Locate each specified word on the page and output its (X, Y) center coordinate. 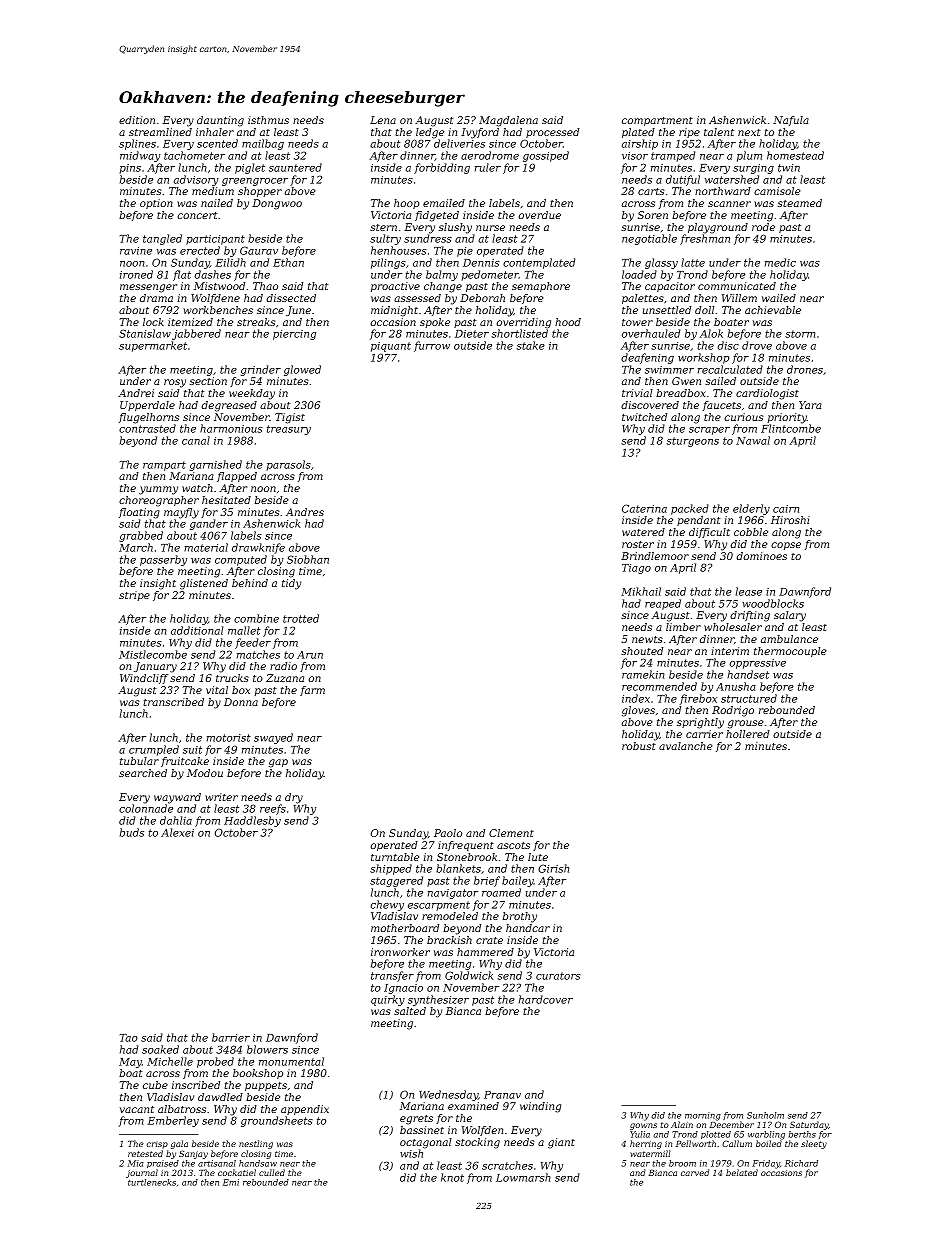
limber (683, 627)
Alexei (177, 832)
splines (137, 144)
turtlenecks (152, 1182)
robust (639, 746)
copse (786, 546)
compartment (657, 121)
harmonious (231, 428)
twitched (644, 417)
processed (552, 133)
